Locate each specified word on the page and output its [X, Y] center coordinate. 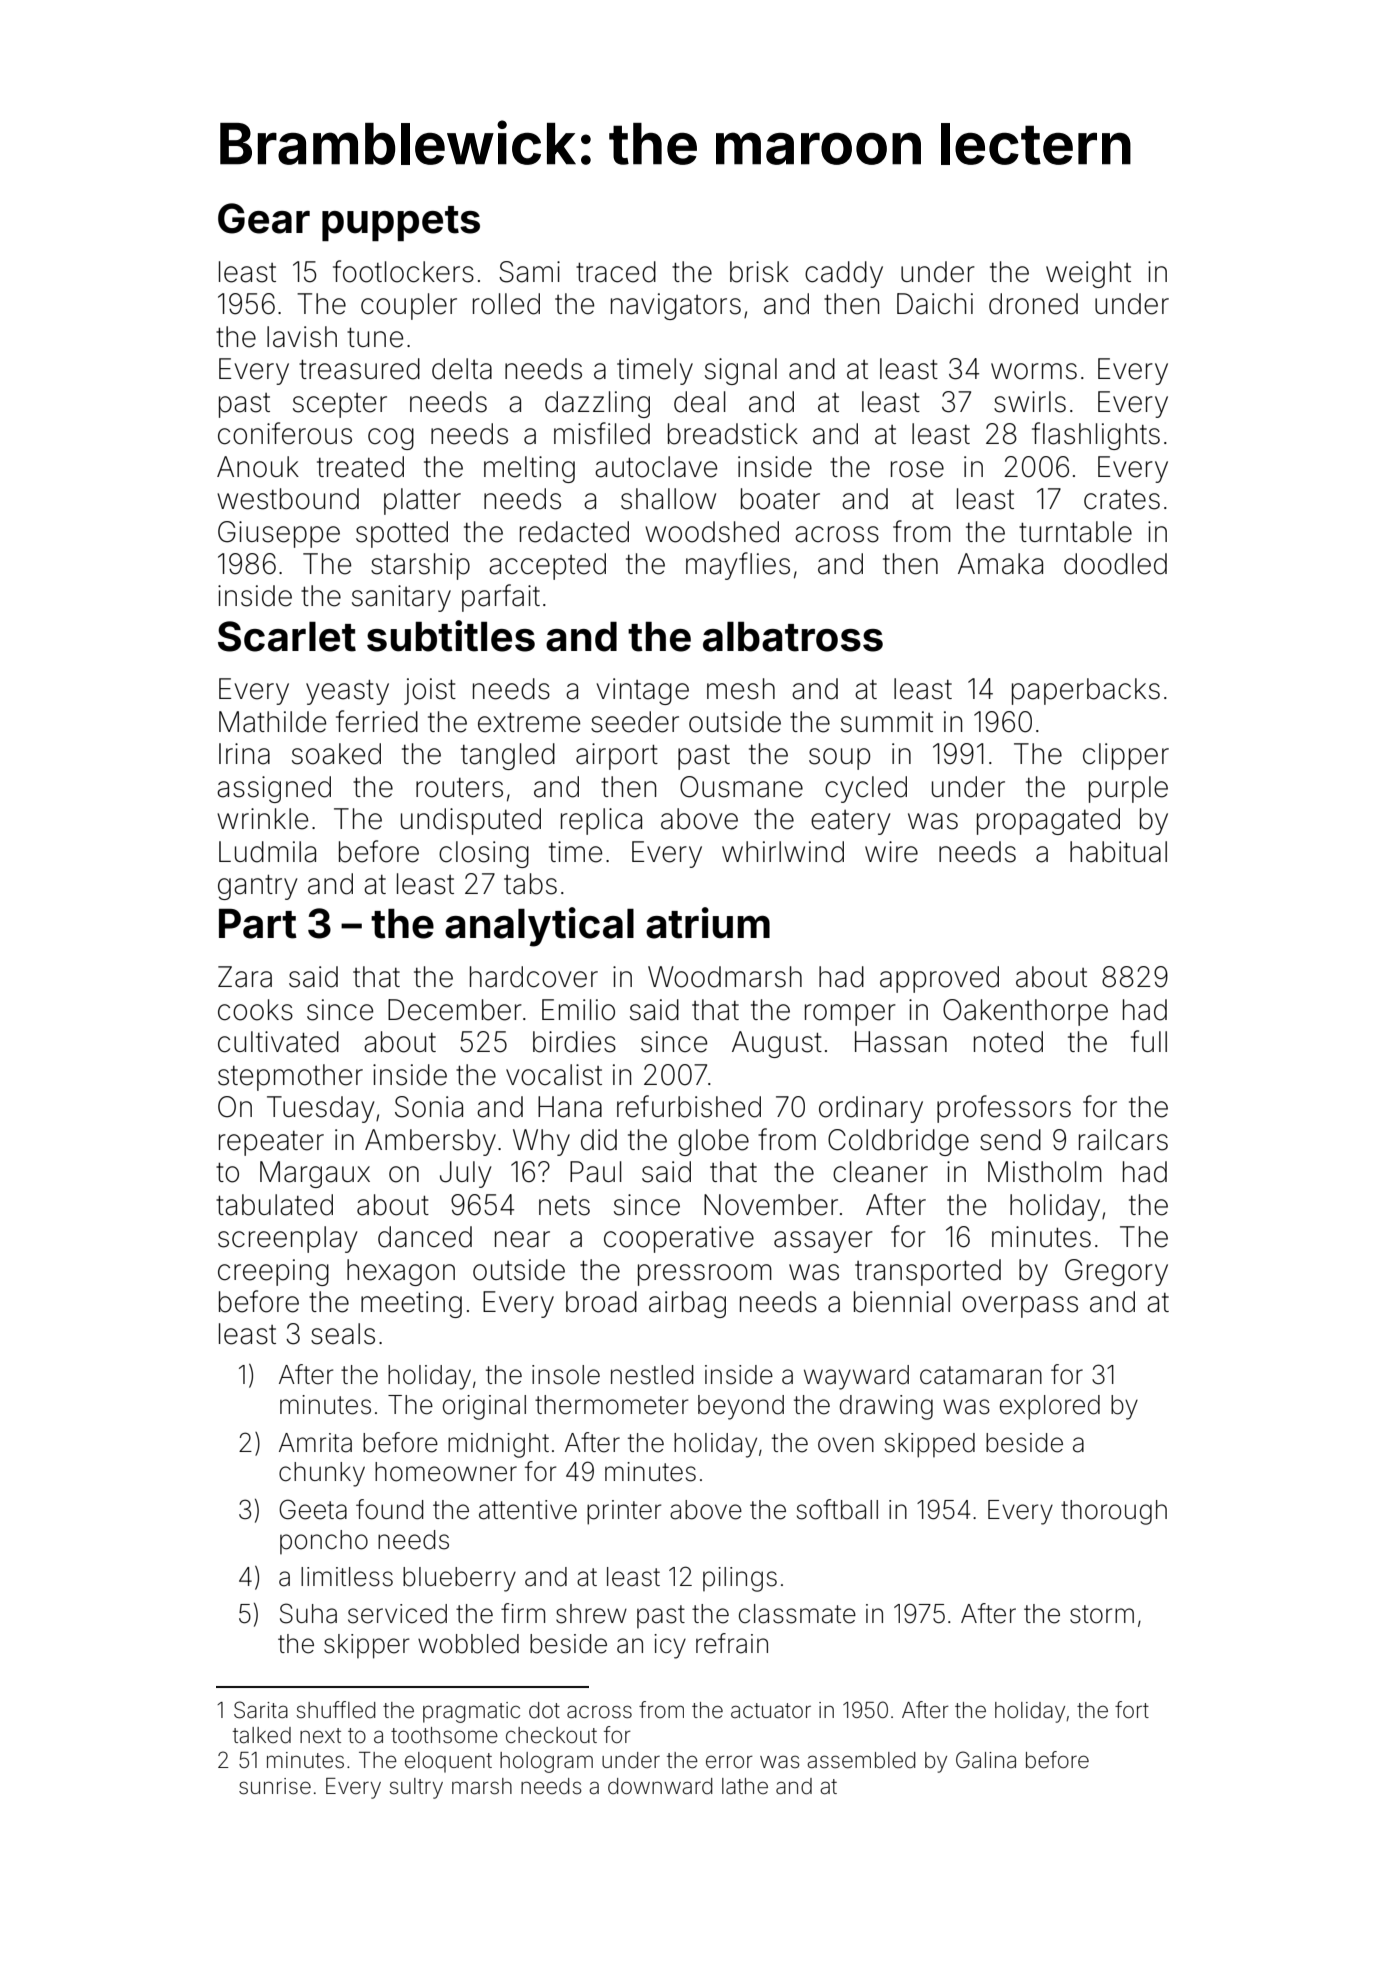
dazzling [597, 404]
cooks [255, 1010]
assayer [823, 1242]
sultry [416, 1788]
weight [1088, 274]
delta [462, 369]
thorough [1114, 1512]
